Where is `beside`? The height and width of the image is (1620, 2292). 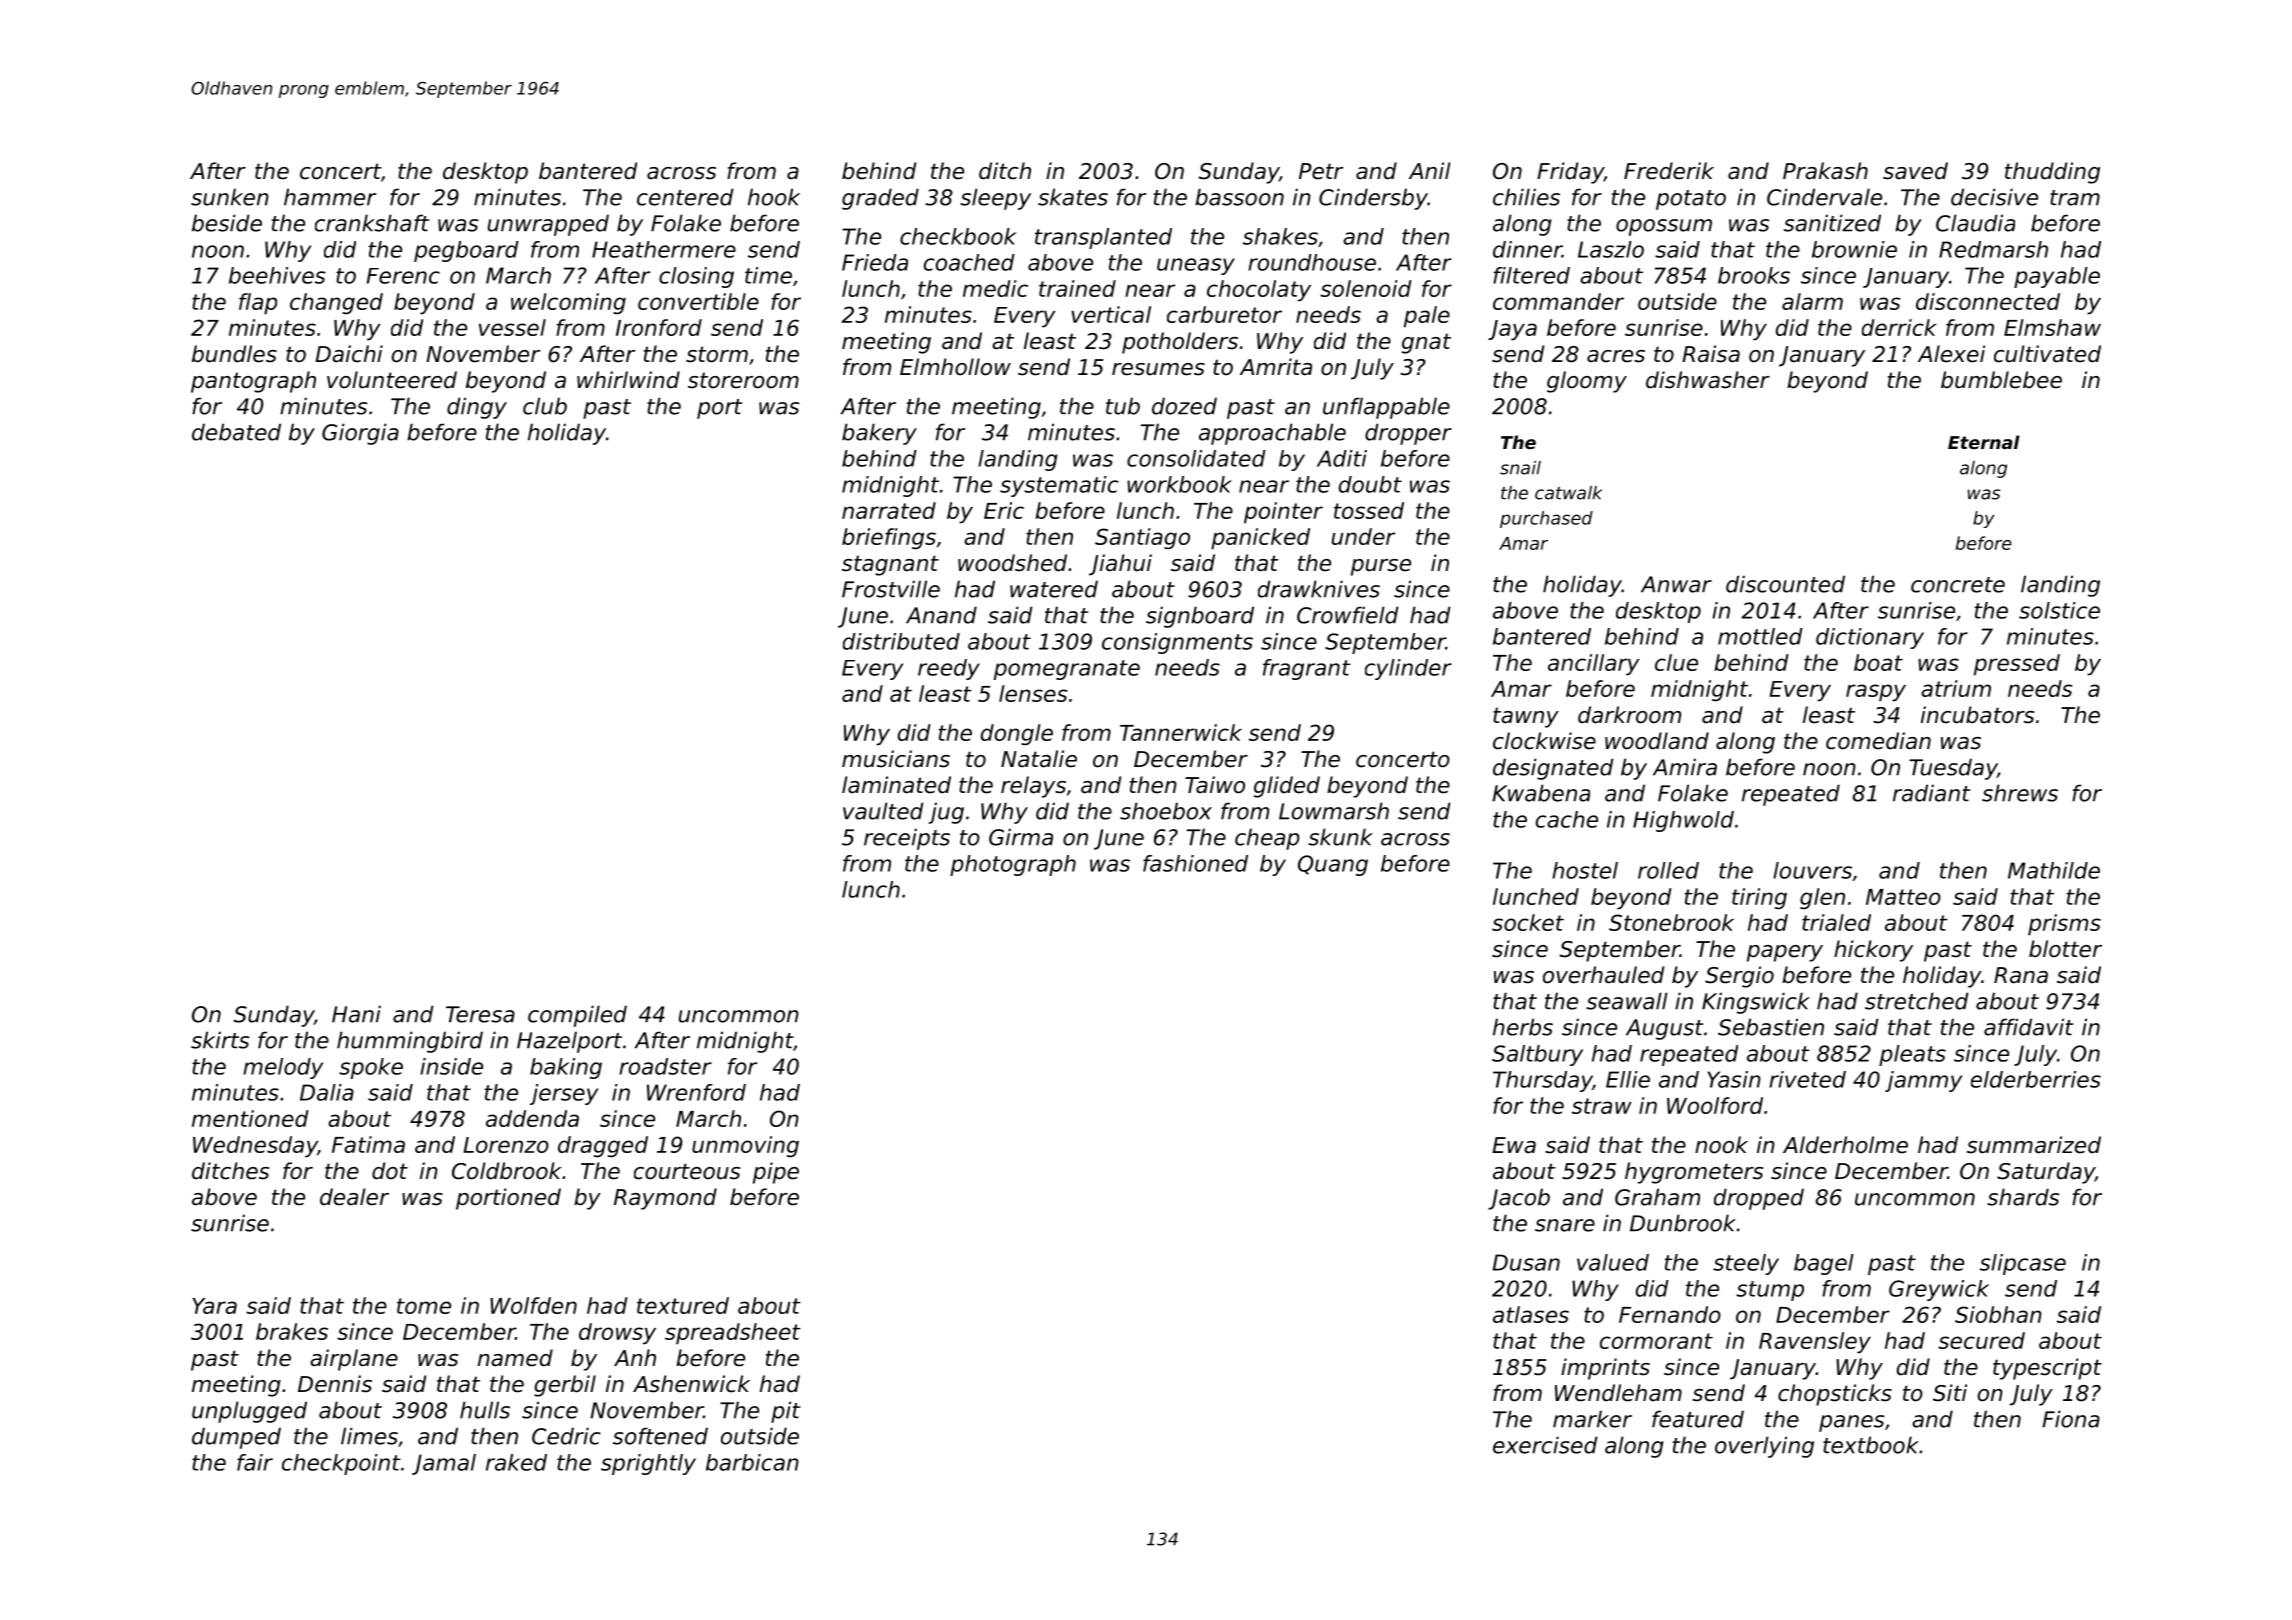 beside is located at coordinates (227, 223).
